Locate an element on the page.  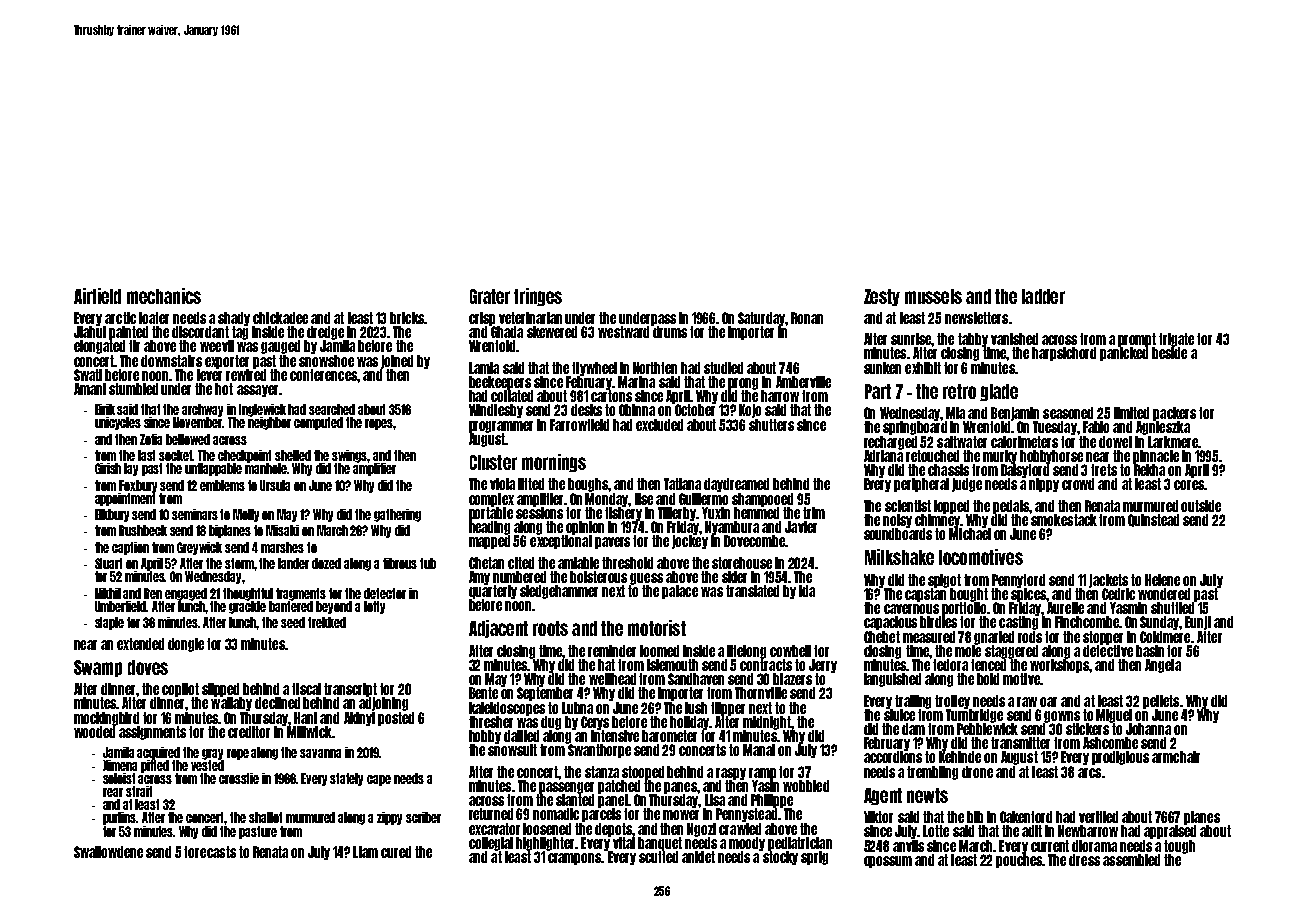
westward is located at coordinates (623, 332).
